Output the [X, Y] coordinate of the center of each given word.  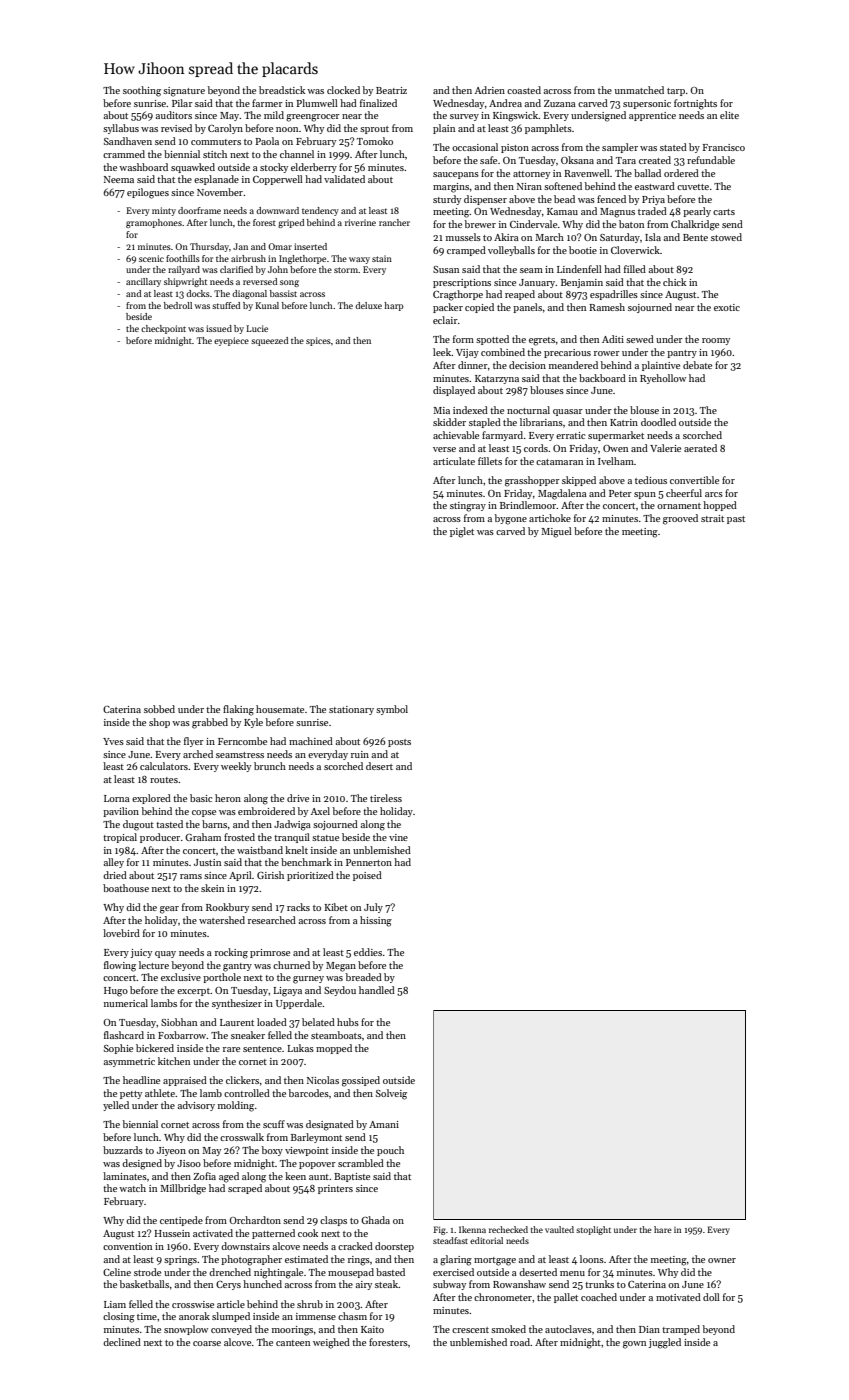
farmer [267, 103]
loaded [272, 1022]
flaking [238, 710]
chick [674, 282]
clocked [343, 90]
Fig [439, 1230]
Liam [115, 1304]
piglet [462, 532]
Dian [649, 1329]
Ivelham [616, 461]
